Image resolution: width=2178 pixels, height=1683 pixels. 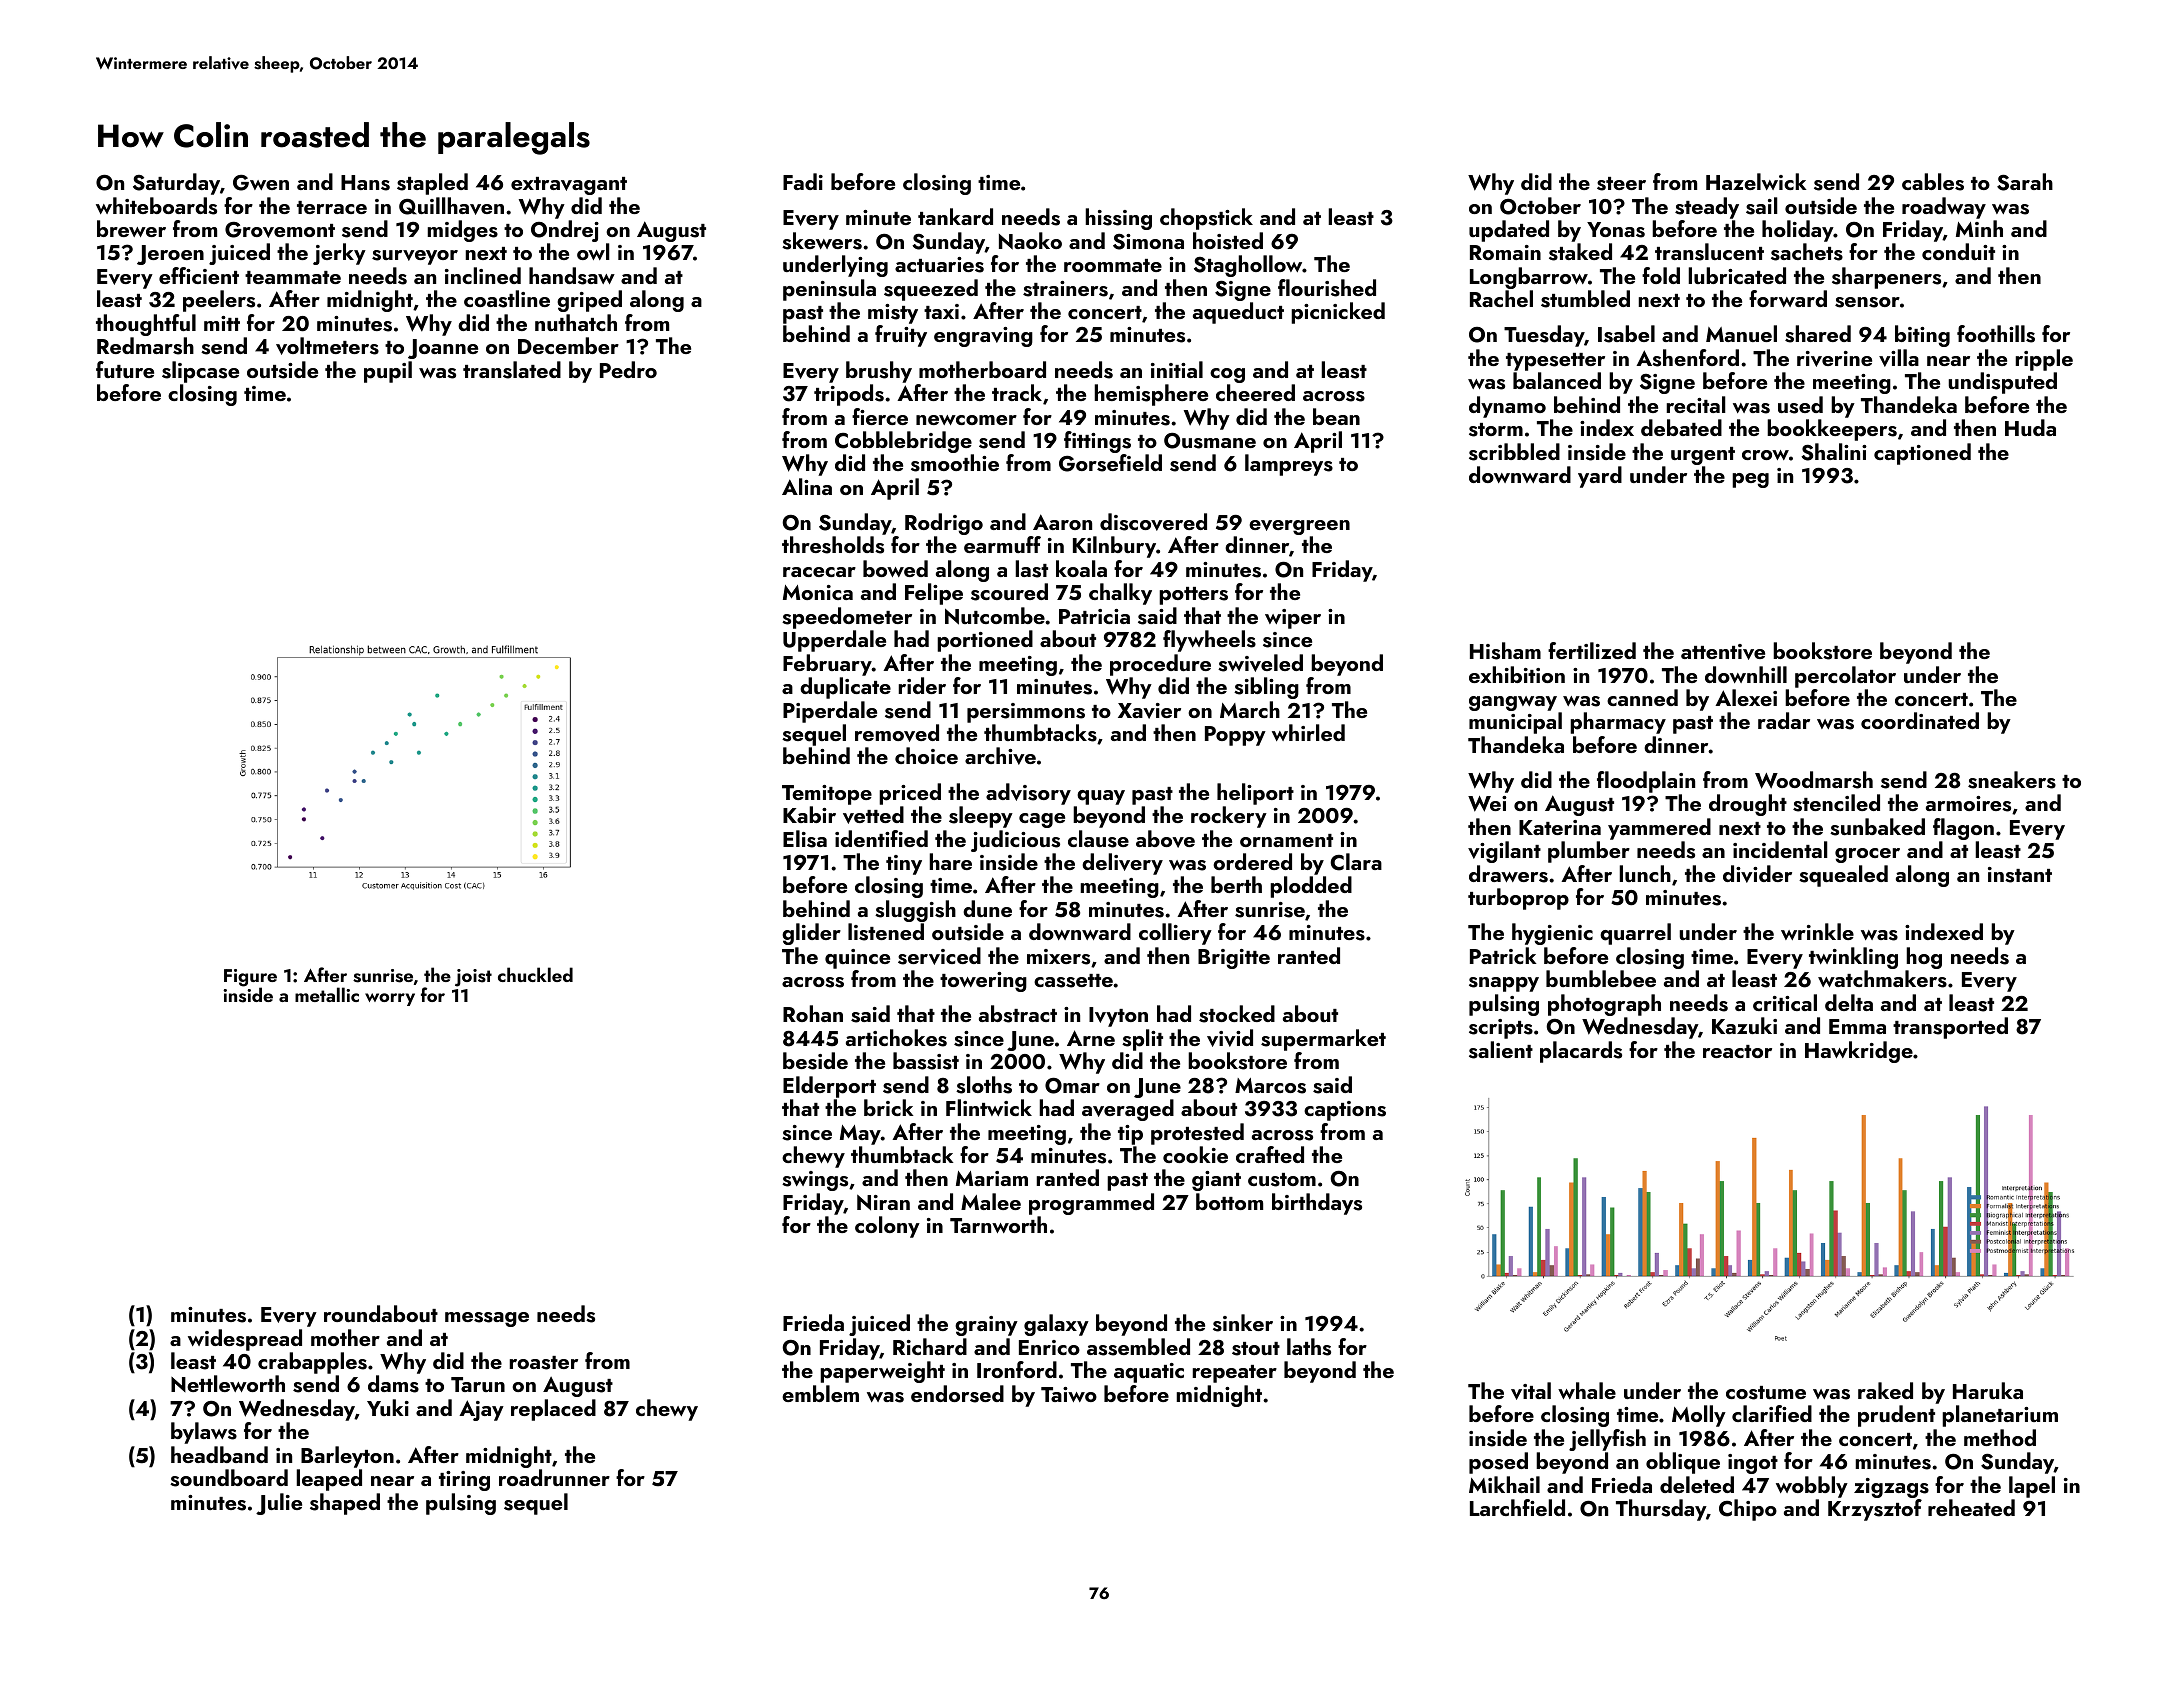 I want to click on widespread, so click(x=245, y=1340).
